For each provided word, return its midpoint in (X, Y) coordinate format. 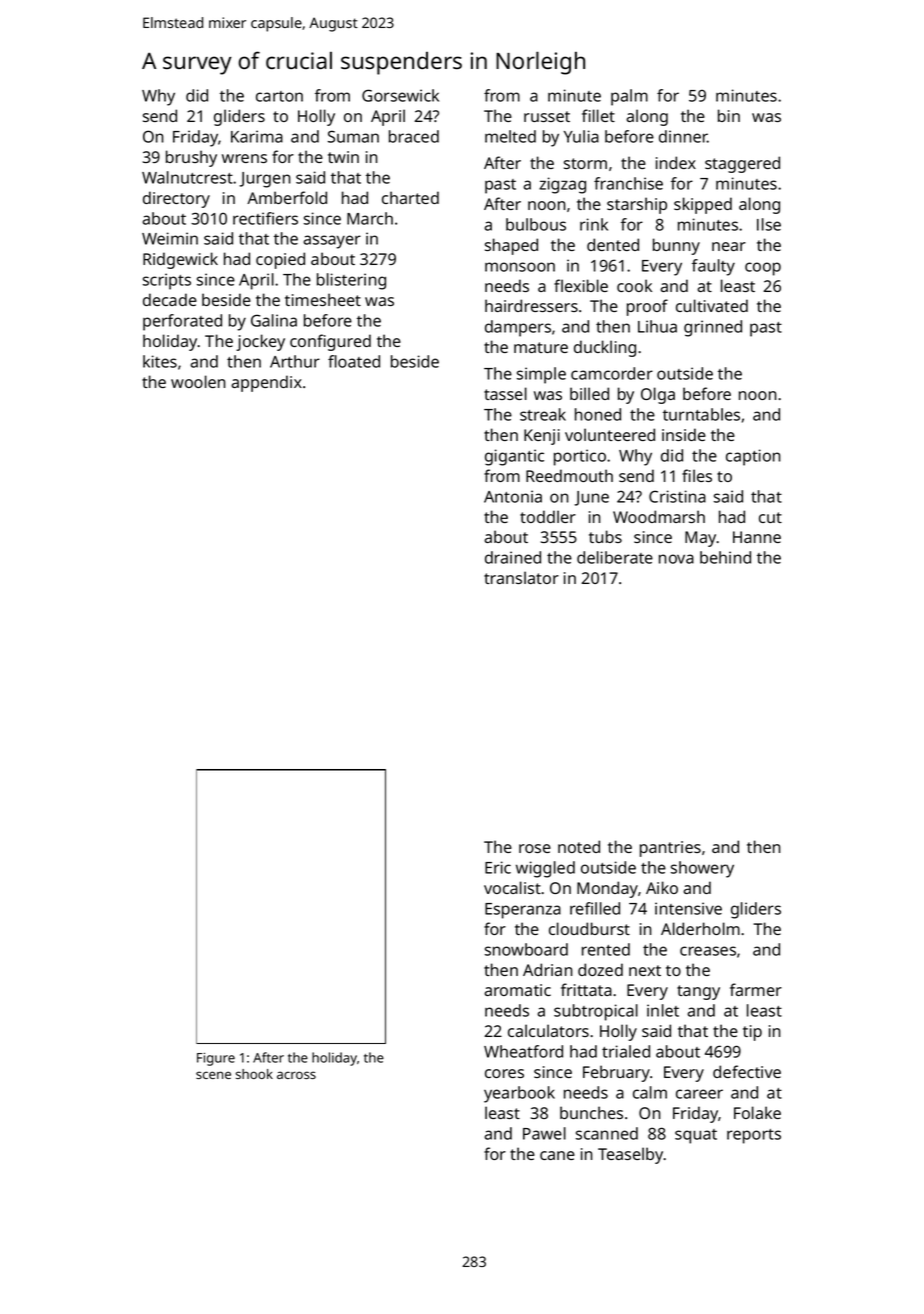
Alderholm (700, 928)
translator (521, 577)
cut (770, 517)
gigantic (514, 457)
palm (629, 97)
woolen (198, 381)
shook (254, 1074)
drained (513, 557)
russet (547, 116)
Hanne (757, 537)
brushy (191, 158)
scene (213, 1075)
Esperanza (523, 911)
